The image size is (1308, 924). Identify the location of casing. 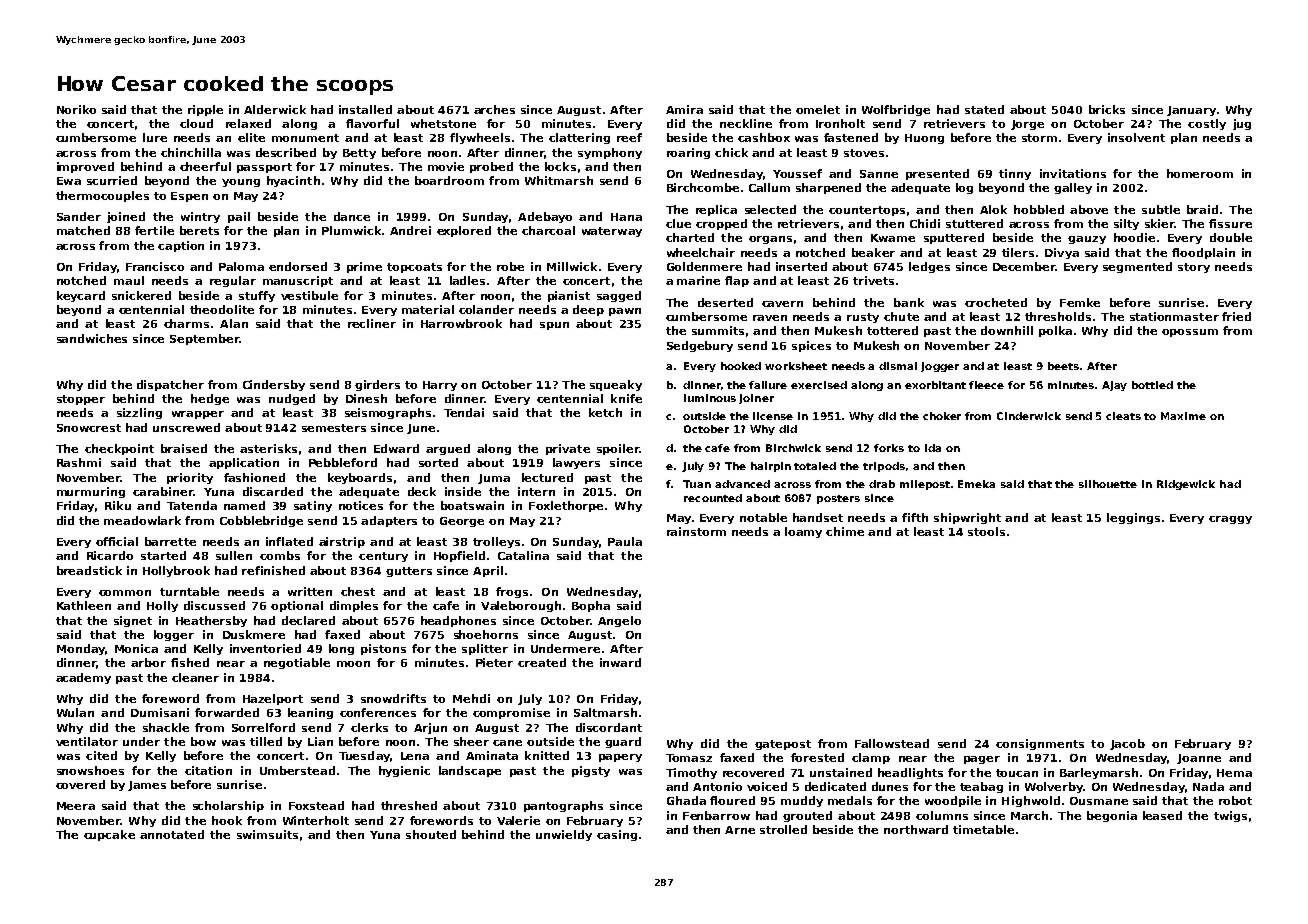
(617, 835).
